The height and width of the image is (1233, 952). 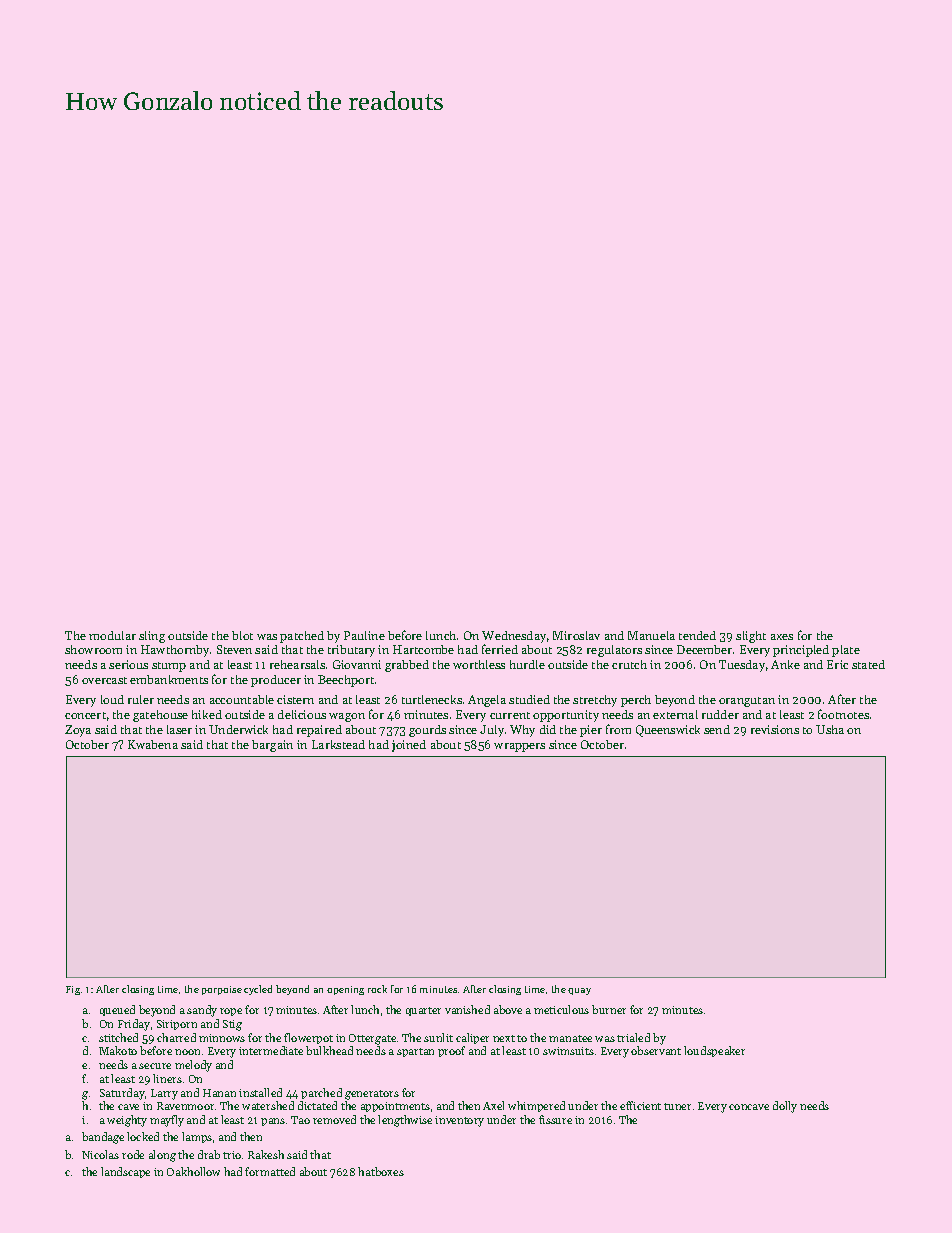 I want to click on cycled, so click(x=258, y=990).
